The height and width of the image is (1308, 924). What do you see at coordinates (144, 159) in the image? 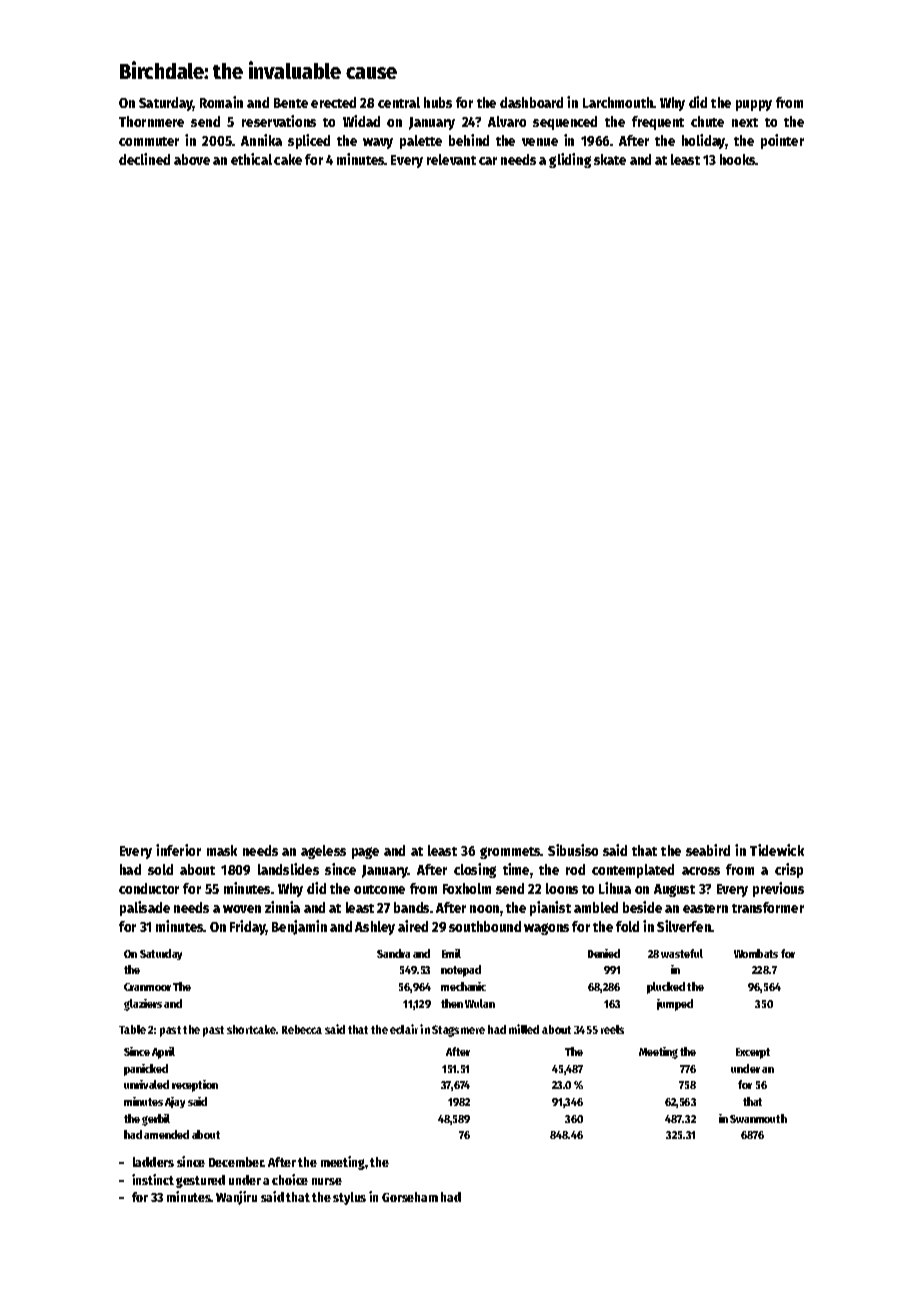
I see `declined` at bounding box center [144, 159].
